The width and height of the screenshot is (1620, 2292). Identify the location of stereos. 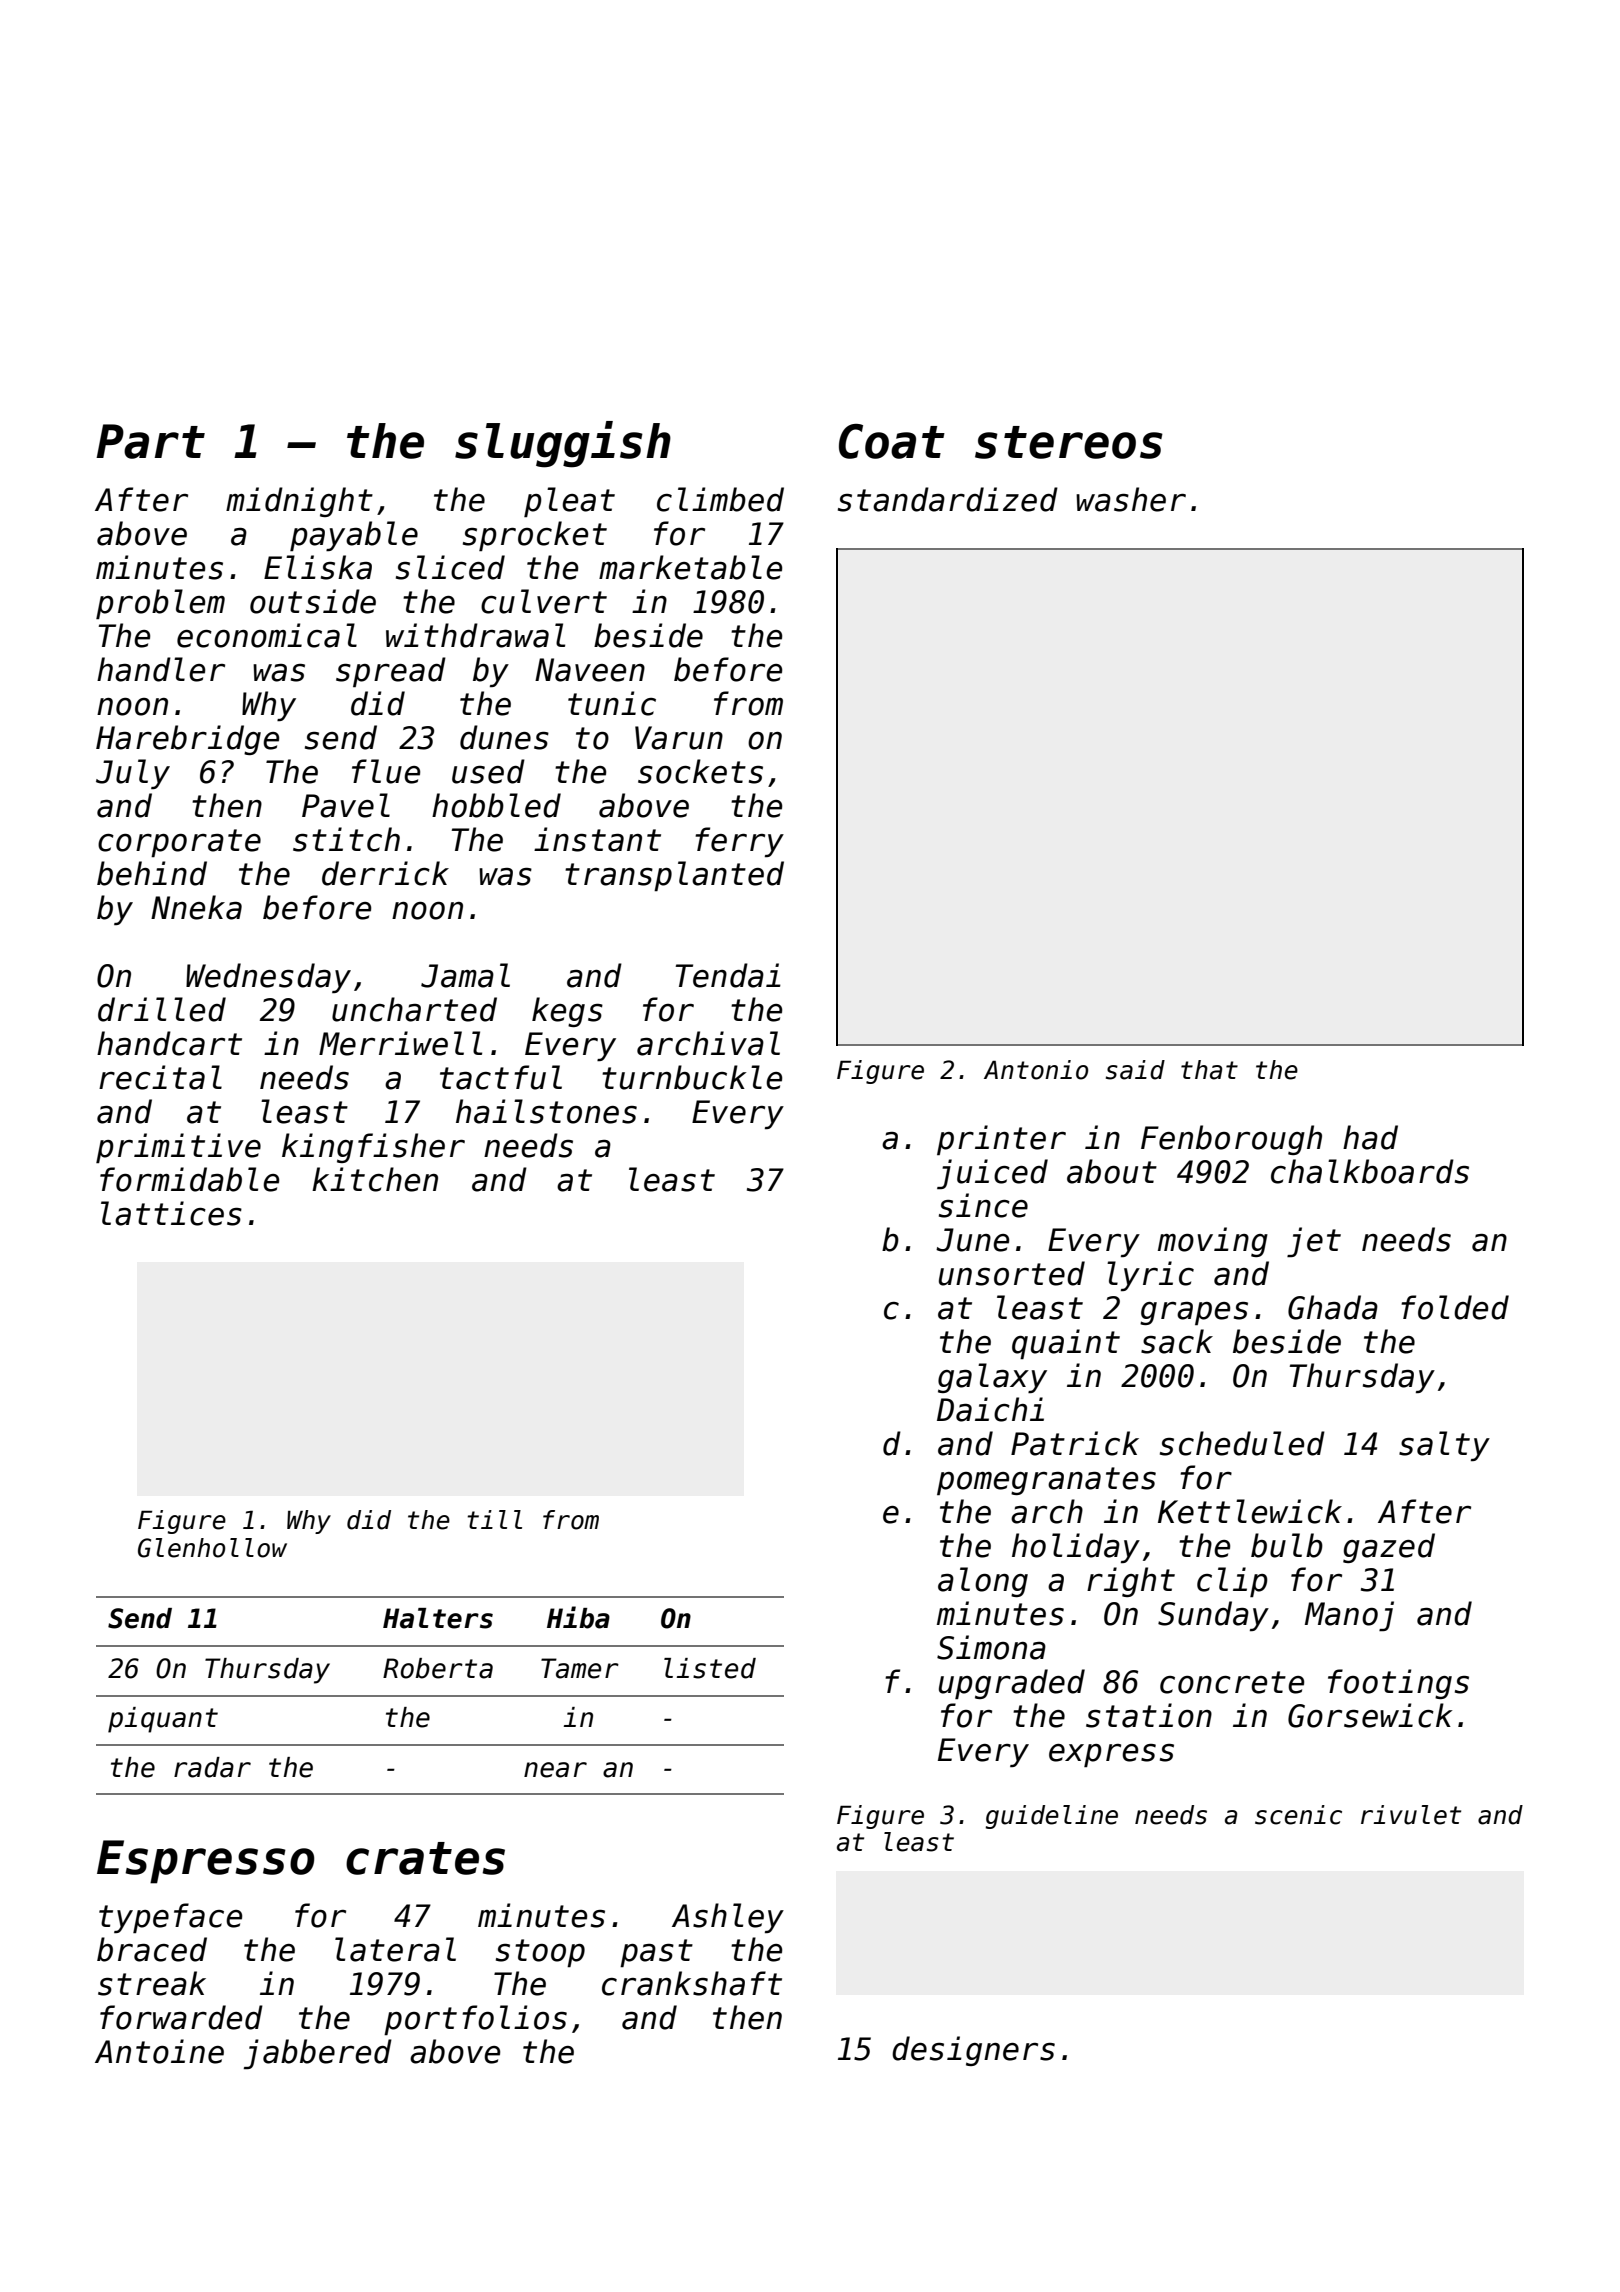
(1069, 442).
